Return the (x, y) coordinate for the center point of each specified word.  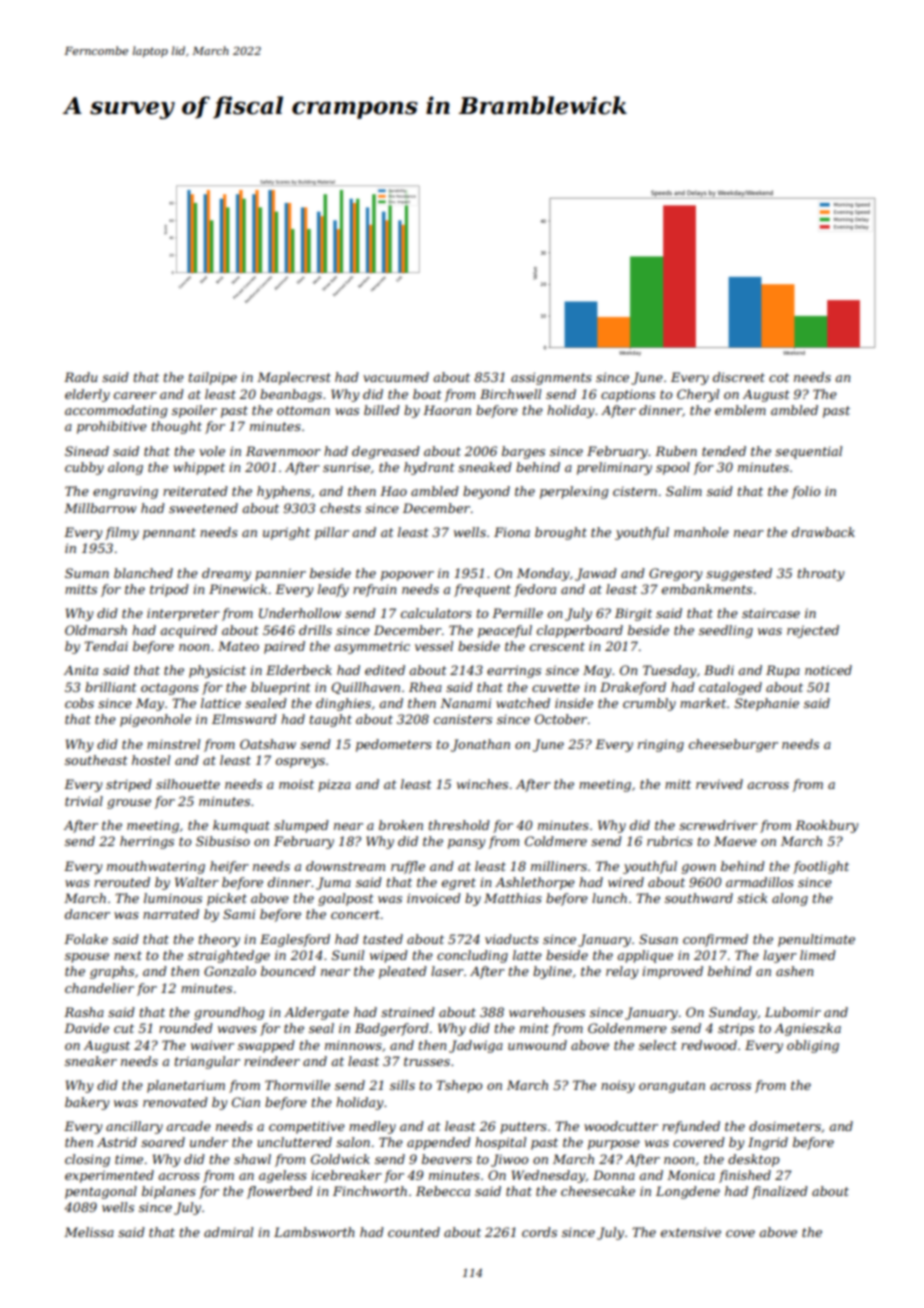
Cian (246, 1102)
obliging (813, 1046)
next (128, 955)
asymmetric (372, 647)
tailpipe (213, 378)
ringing (661, 745)
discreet (739, 377)
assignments (551, 378)
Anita (81, 670)
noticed (828, 670)
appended (439, 1143)
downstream (345, 866)
